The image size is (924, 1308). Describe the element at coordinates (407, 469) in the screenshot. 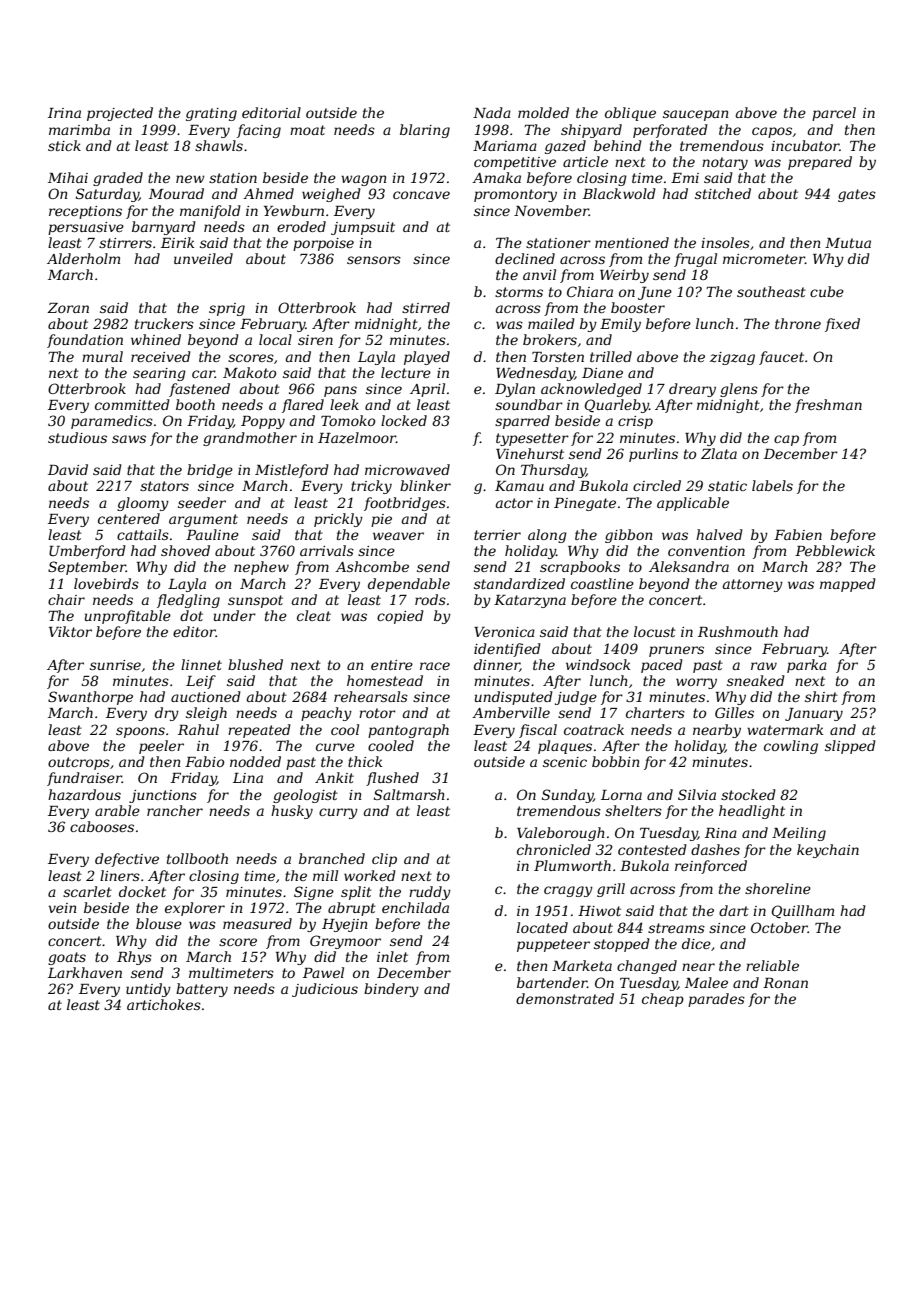

I see `microwaved` at that location.
